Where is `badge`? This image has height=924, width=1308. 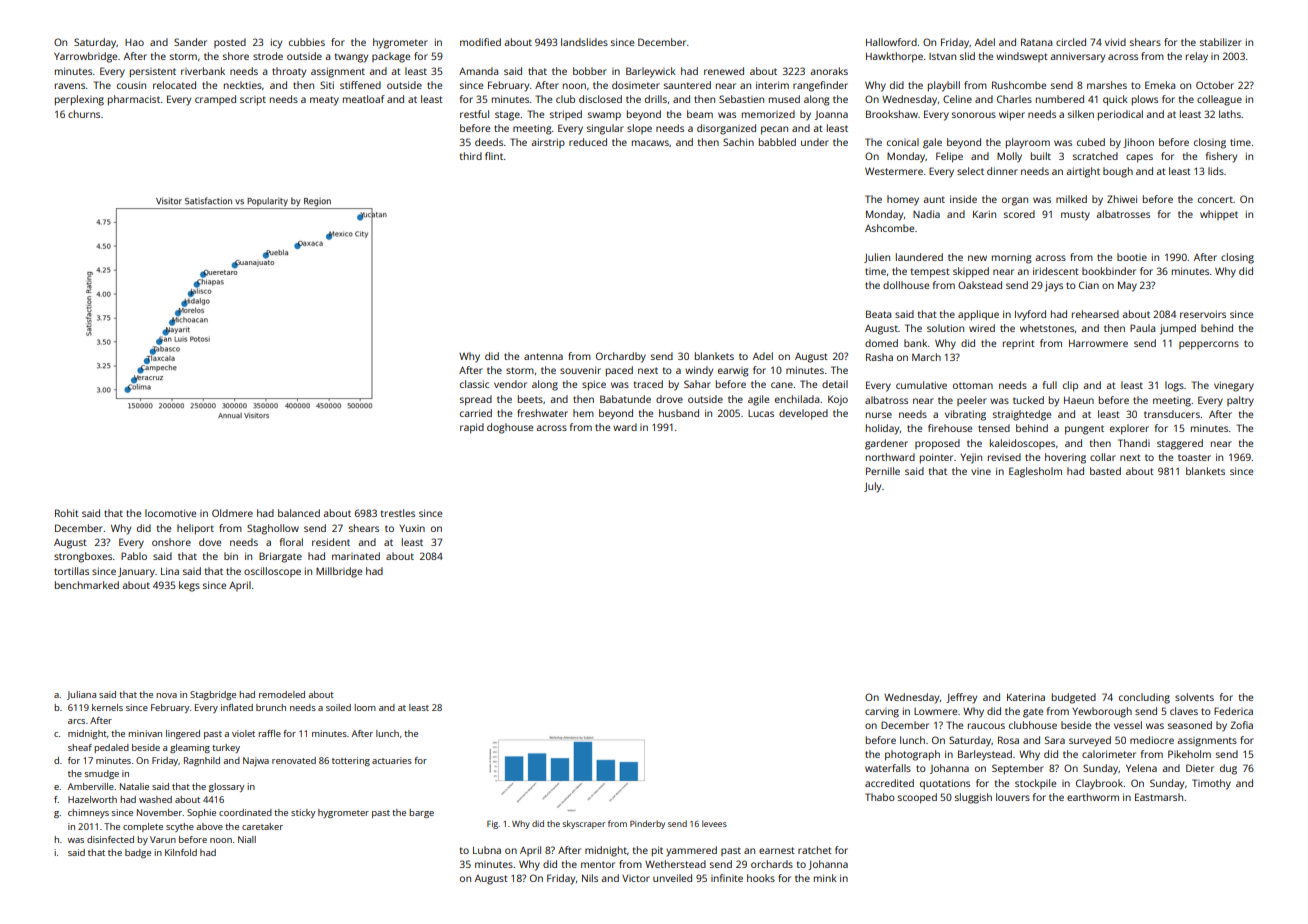 badge is located at coordinates (138, 853).
